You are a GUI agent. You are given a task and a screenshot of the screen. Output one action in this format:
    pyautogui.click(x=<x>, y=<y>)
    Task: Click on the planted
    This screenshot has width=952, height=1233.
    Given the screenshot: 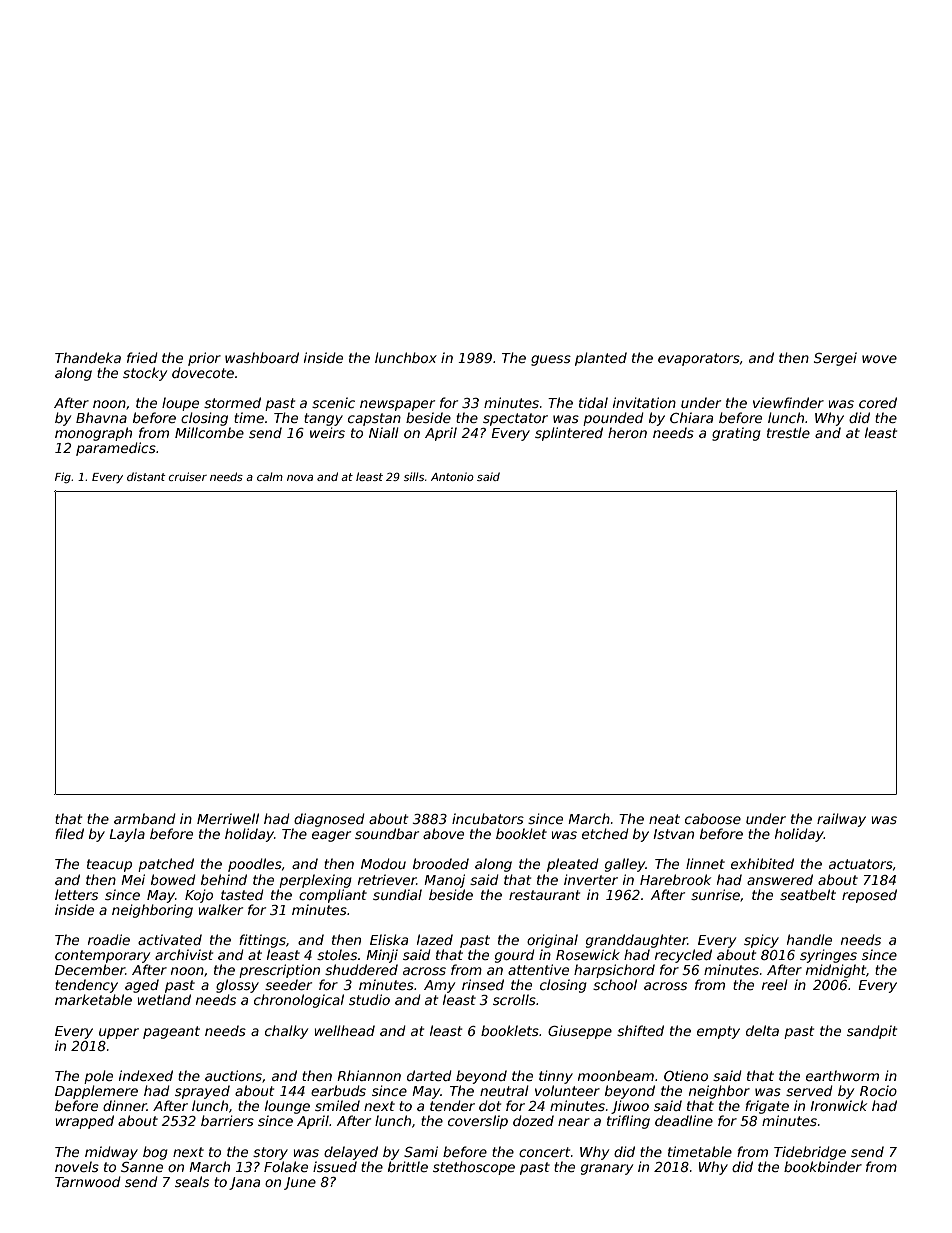 What is the action you would take?
    pyautogui.click(x=601, y=359)
